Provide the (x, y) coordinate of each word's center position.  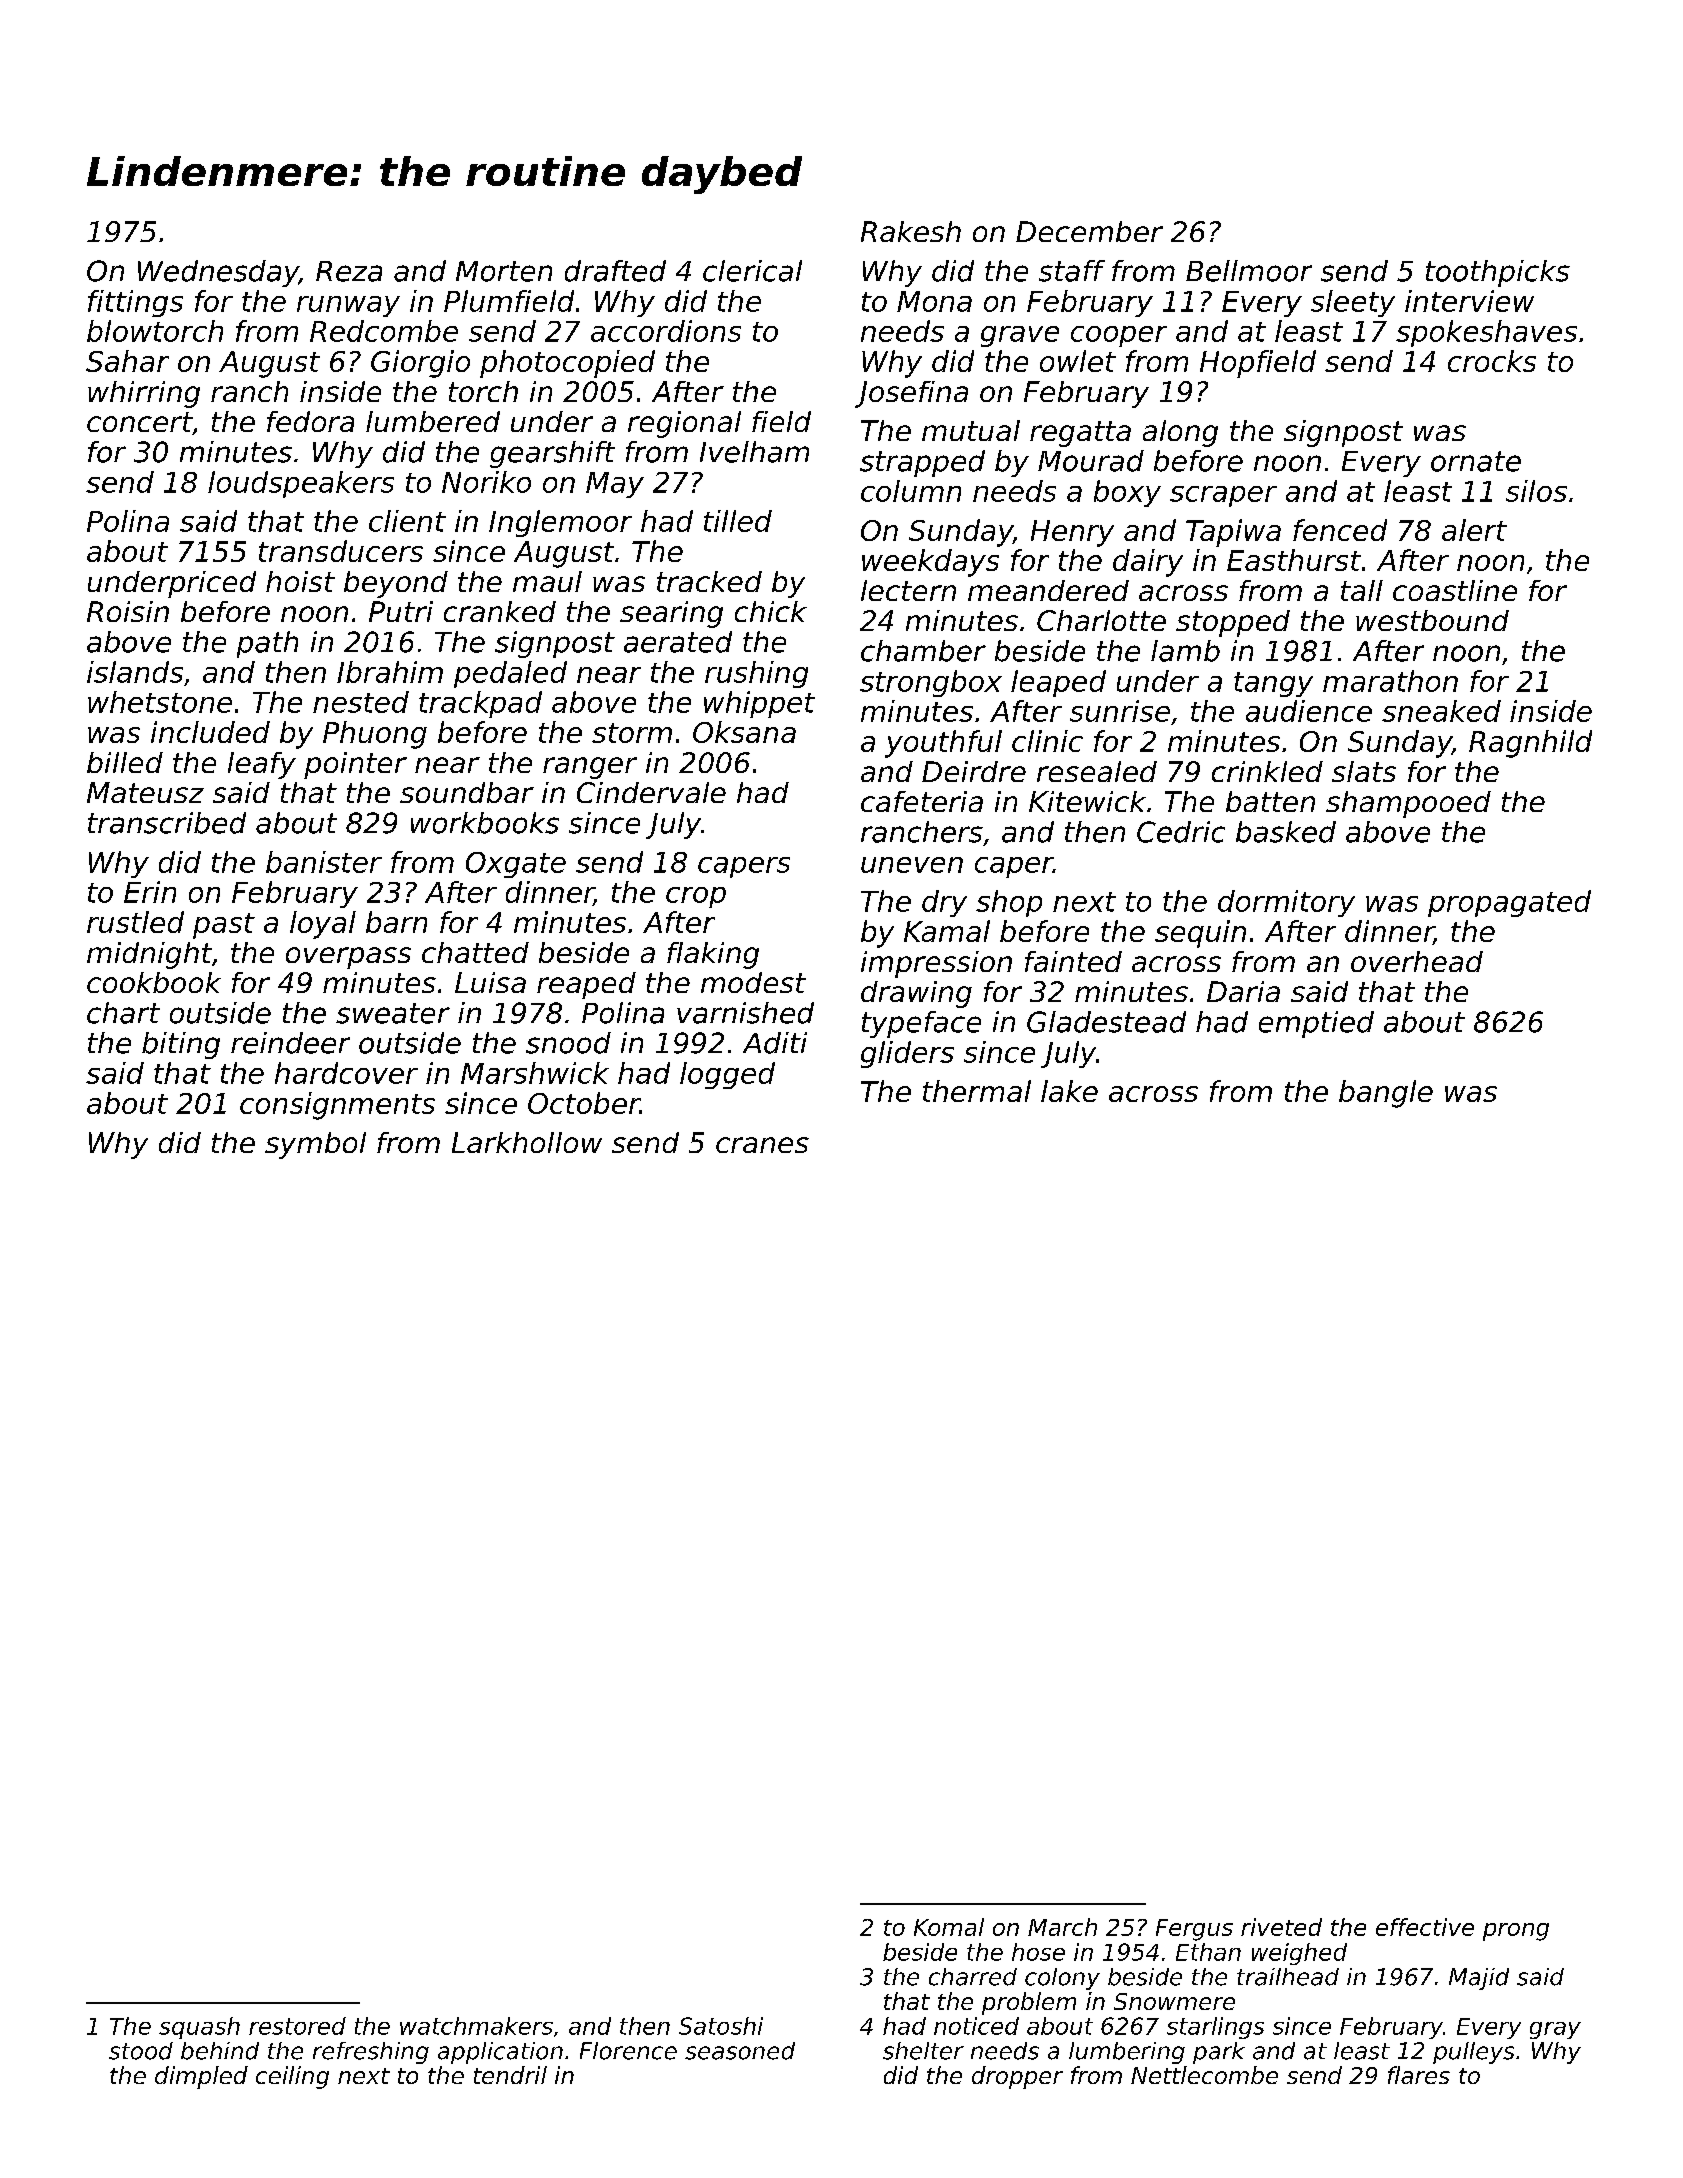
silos (1536, 491)
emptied (1316, 1024)
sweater (393, 1013)
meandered (1048, 590)
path (267, 644)
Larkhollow (527, 1142)
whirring (144, 394)
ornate (1476, 461)
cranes (762, 1145)
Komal (949, 1927)
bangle (1386, 1094)
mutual (971, 430)
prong (1516, 1932)
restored (297, 2026)
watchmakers (476, 2026)
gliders (907, 1054)
